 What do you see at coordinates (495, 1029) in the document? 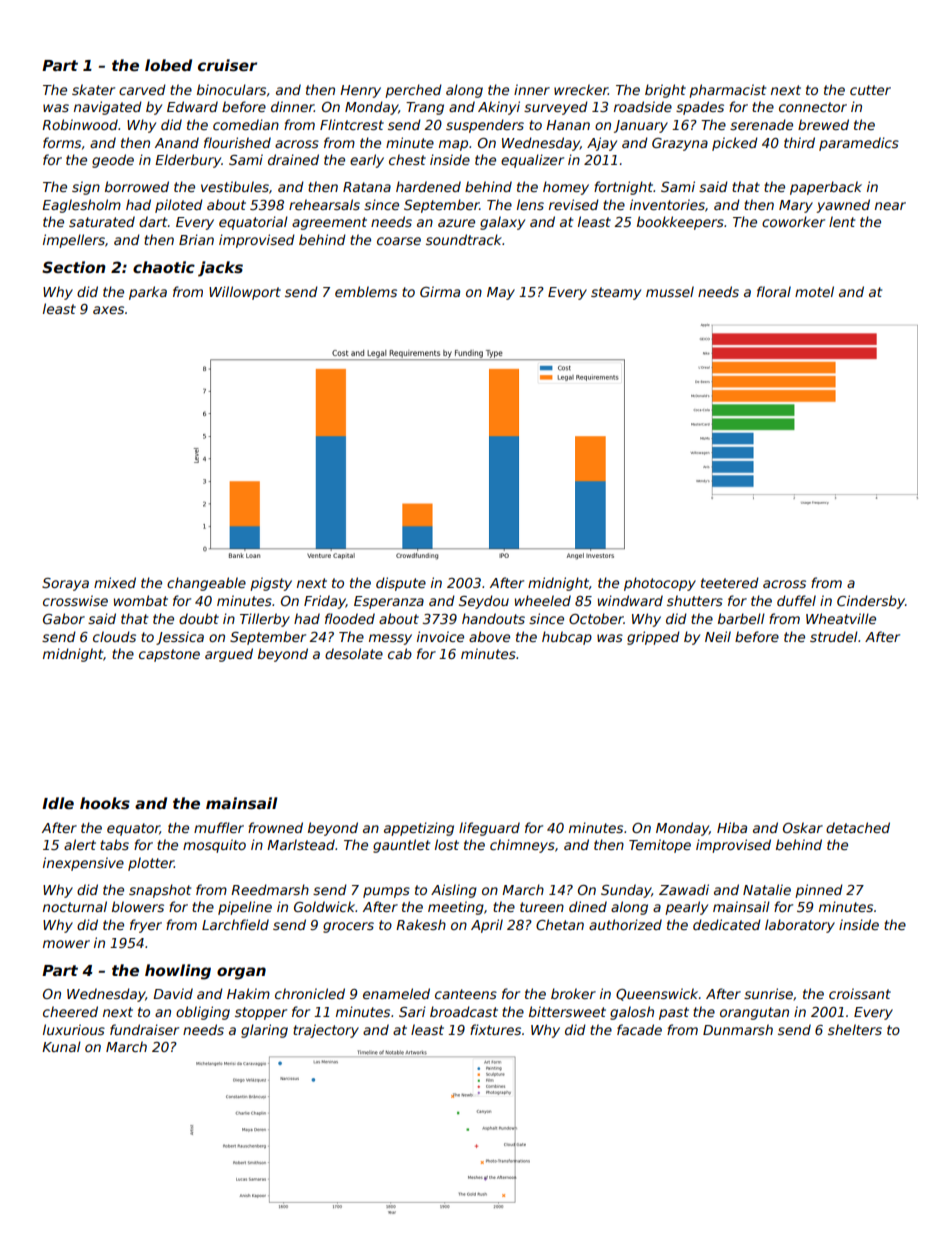
I see `fixtures` at bounding box center [495, 1029].
